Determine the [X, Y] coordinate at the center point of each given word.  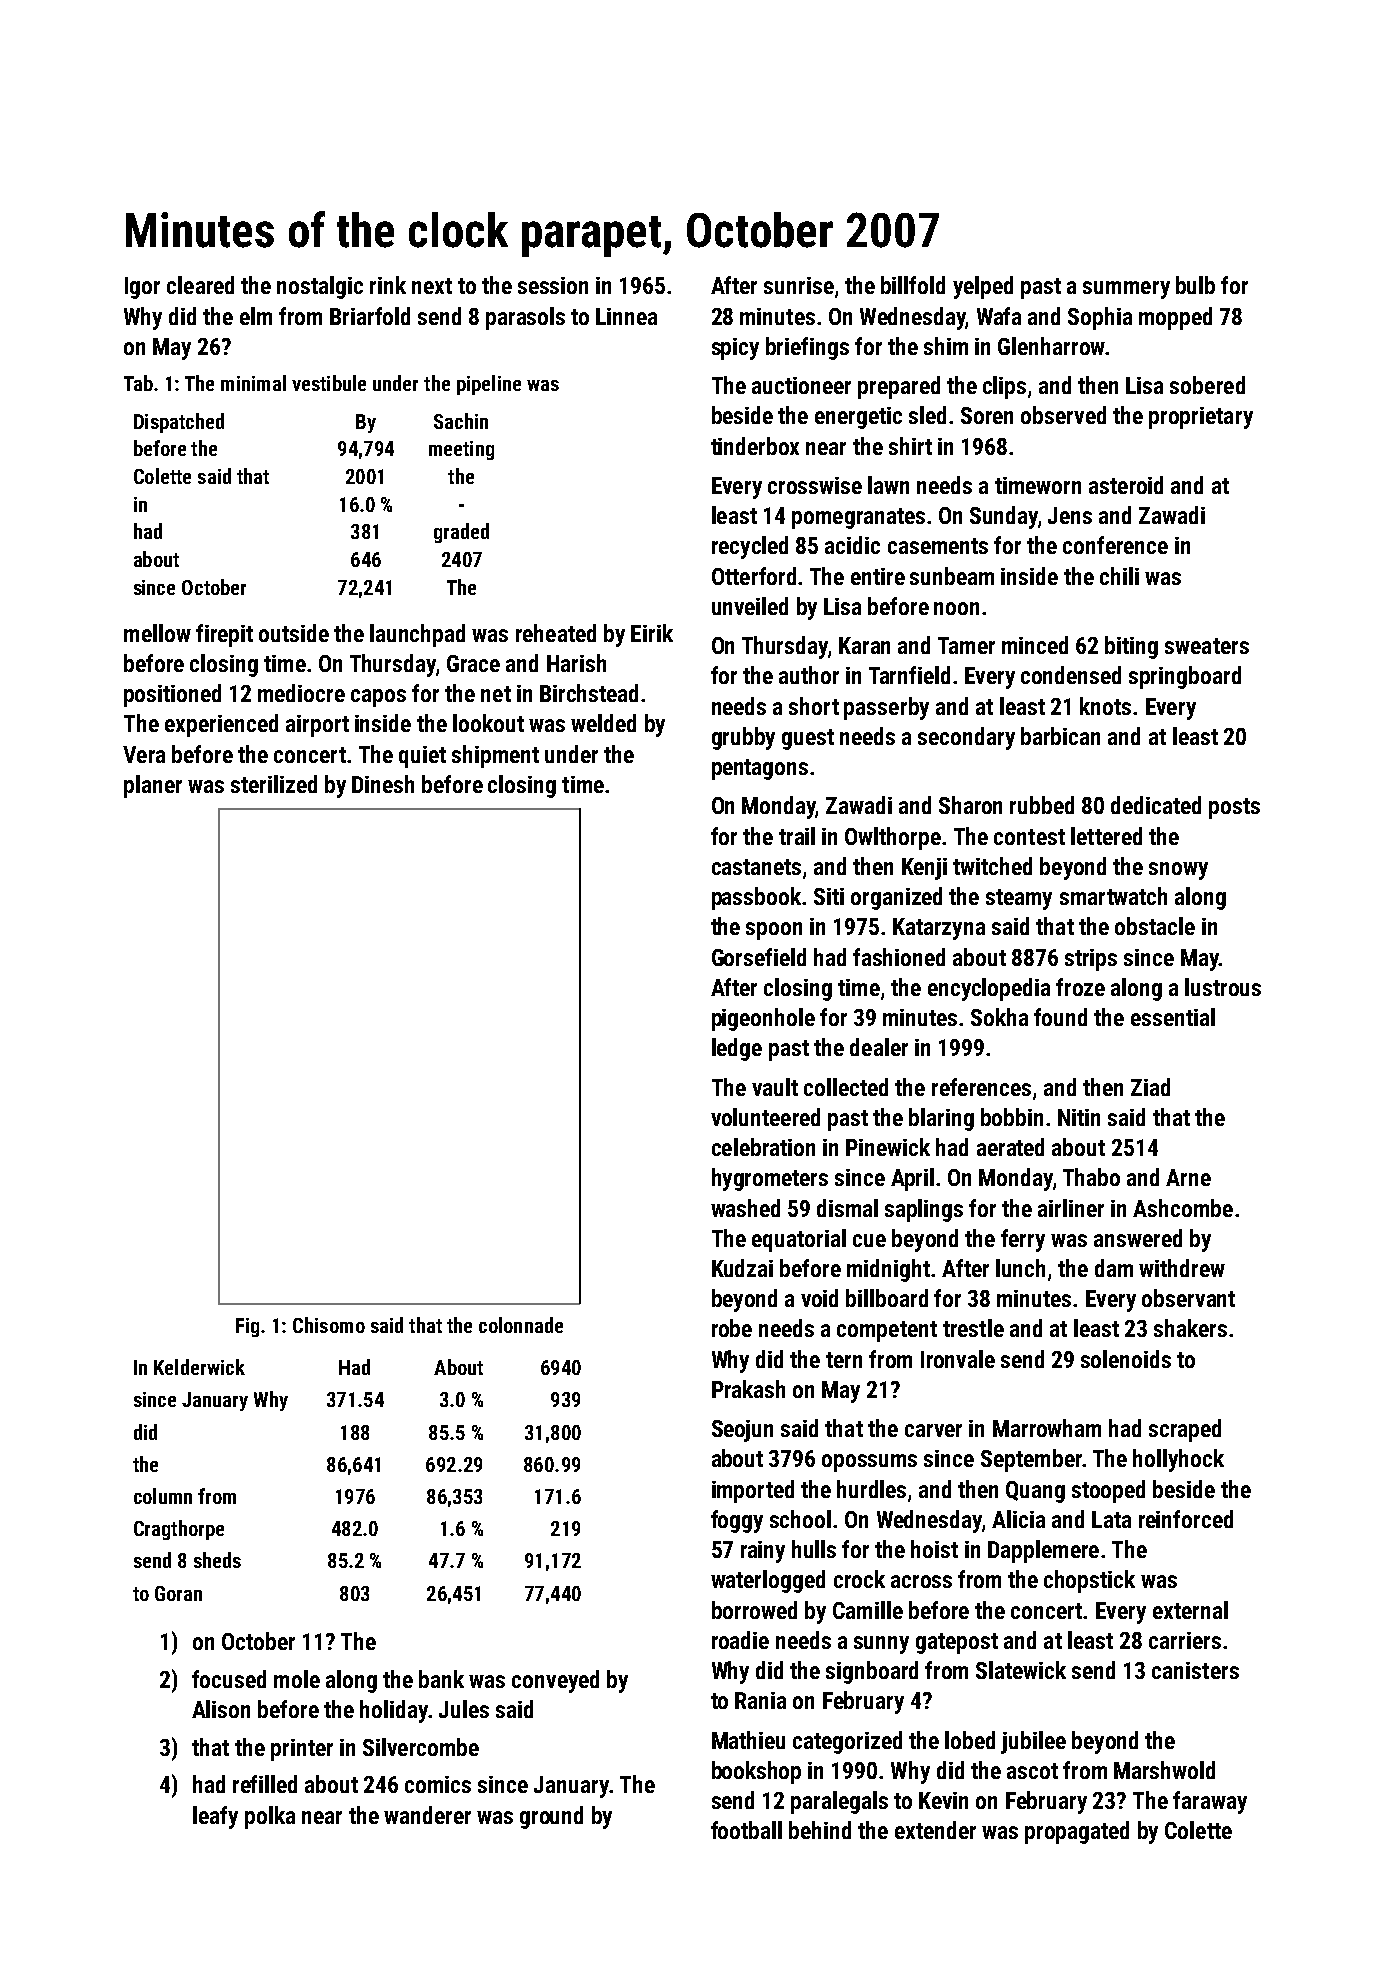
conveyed [555, 1681]
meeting [461, 450]
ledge [737, 1049]
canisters [1195, 1670]
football [746, 1830]
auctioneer [801, 385]
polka [270, 1817]
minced [1035, 645]
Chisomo [329, 1325]
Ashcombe [1183, 1208]
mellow [157, 633]
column [163, 1496]
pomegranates [858, 518]
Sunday [1004, 517]
